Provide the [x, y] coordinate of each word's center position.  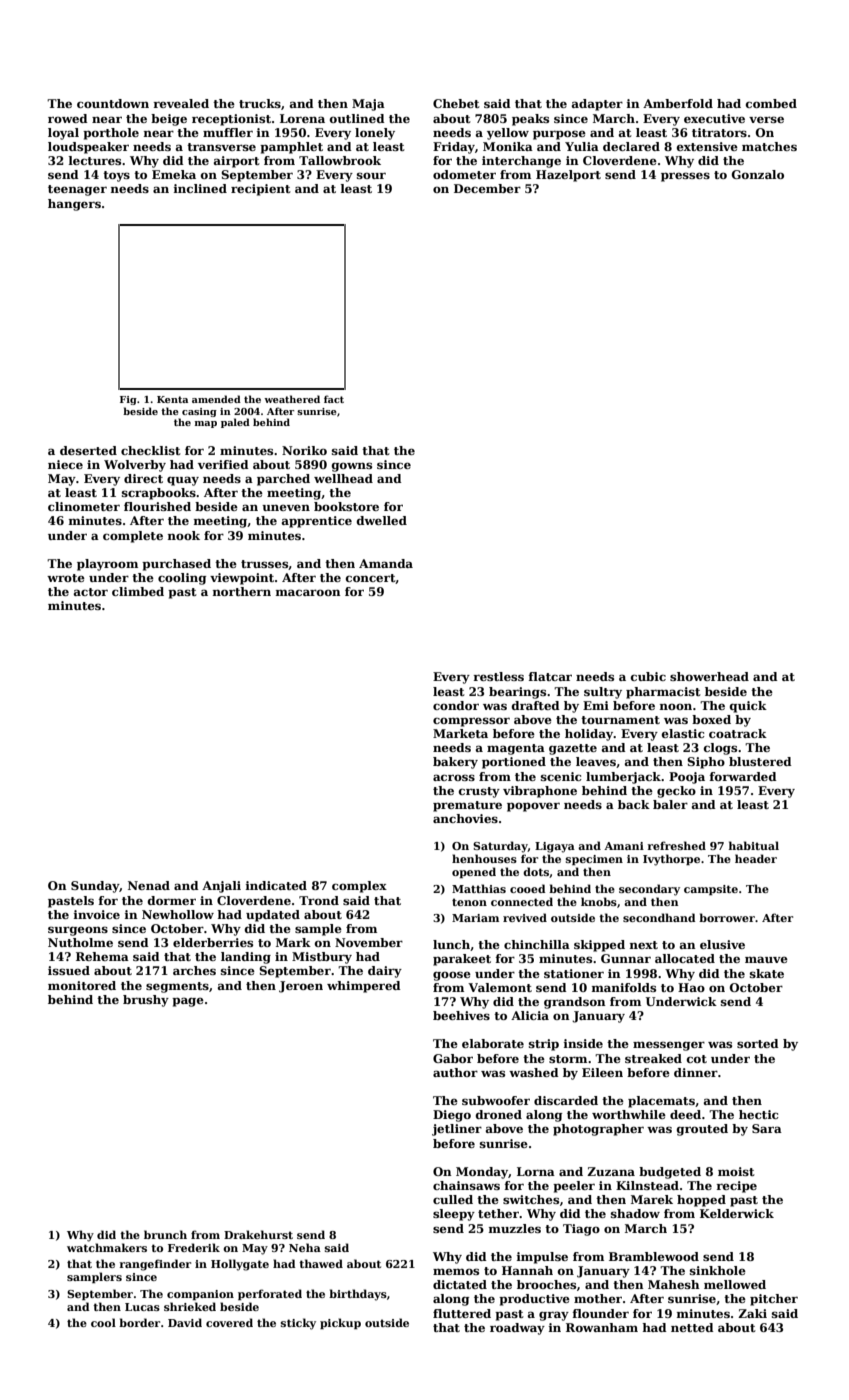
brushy [146, 1001]
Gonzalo [758, 174]
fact [334, 399]
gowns [352, 467]
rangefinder [155, 1265]
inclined [200, 188]
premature [467, 806]
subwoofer [496, 1100]
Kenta [172, 399]
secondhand [659, 917]
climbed [138, 591]
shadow [635, 1213]
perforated [270, 1294]
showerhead [709, 676]
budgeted [670, 1173]
